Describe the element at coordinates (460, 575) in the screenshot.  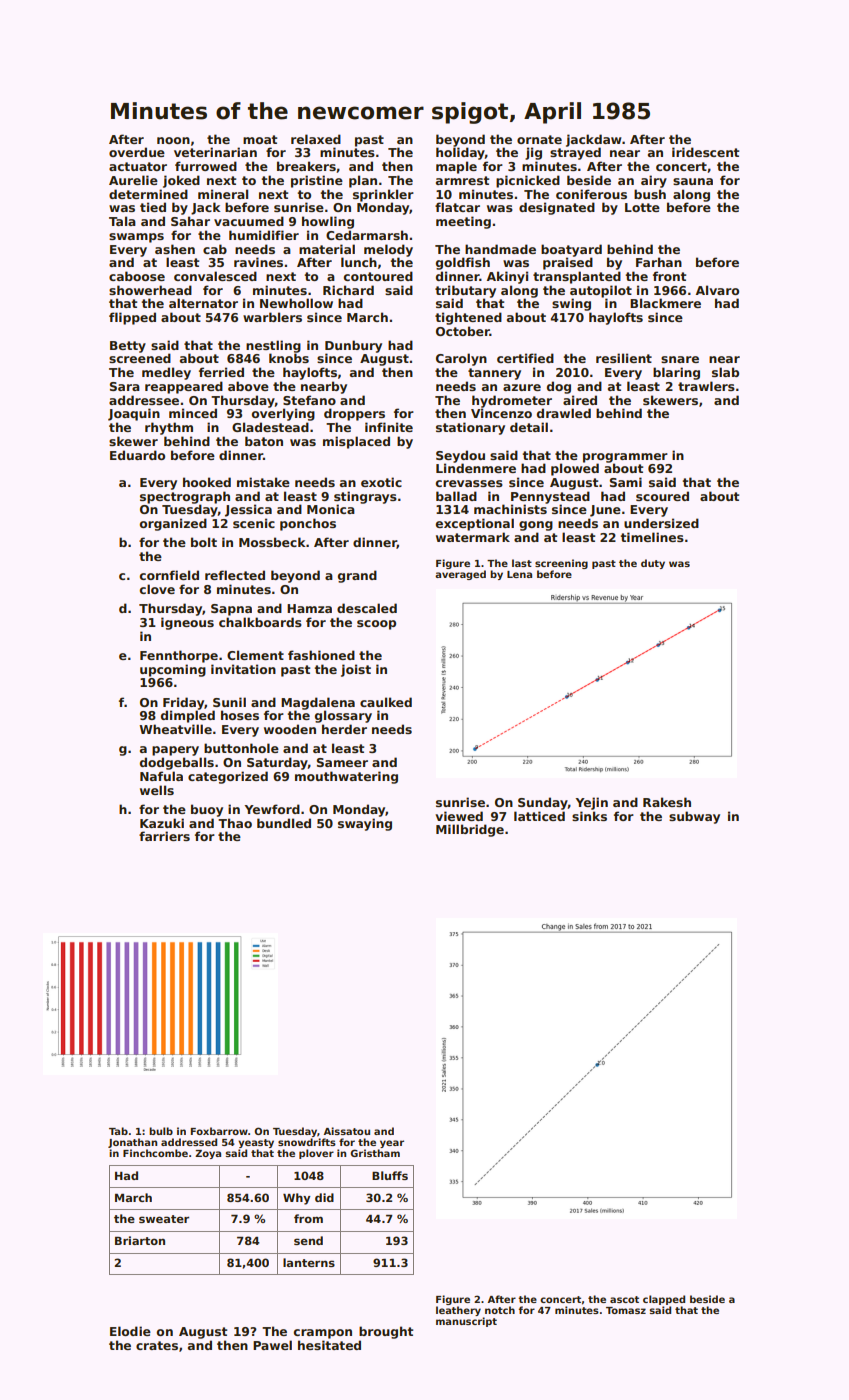
I see `averaged` at that location.
